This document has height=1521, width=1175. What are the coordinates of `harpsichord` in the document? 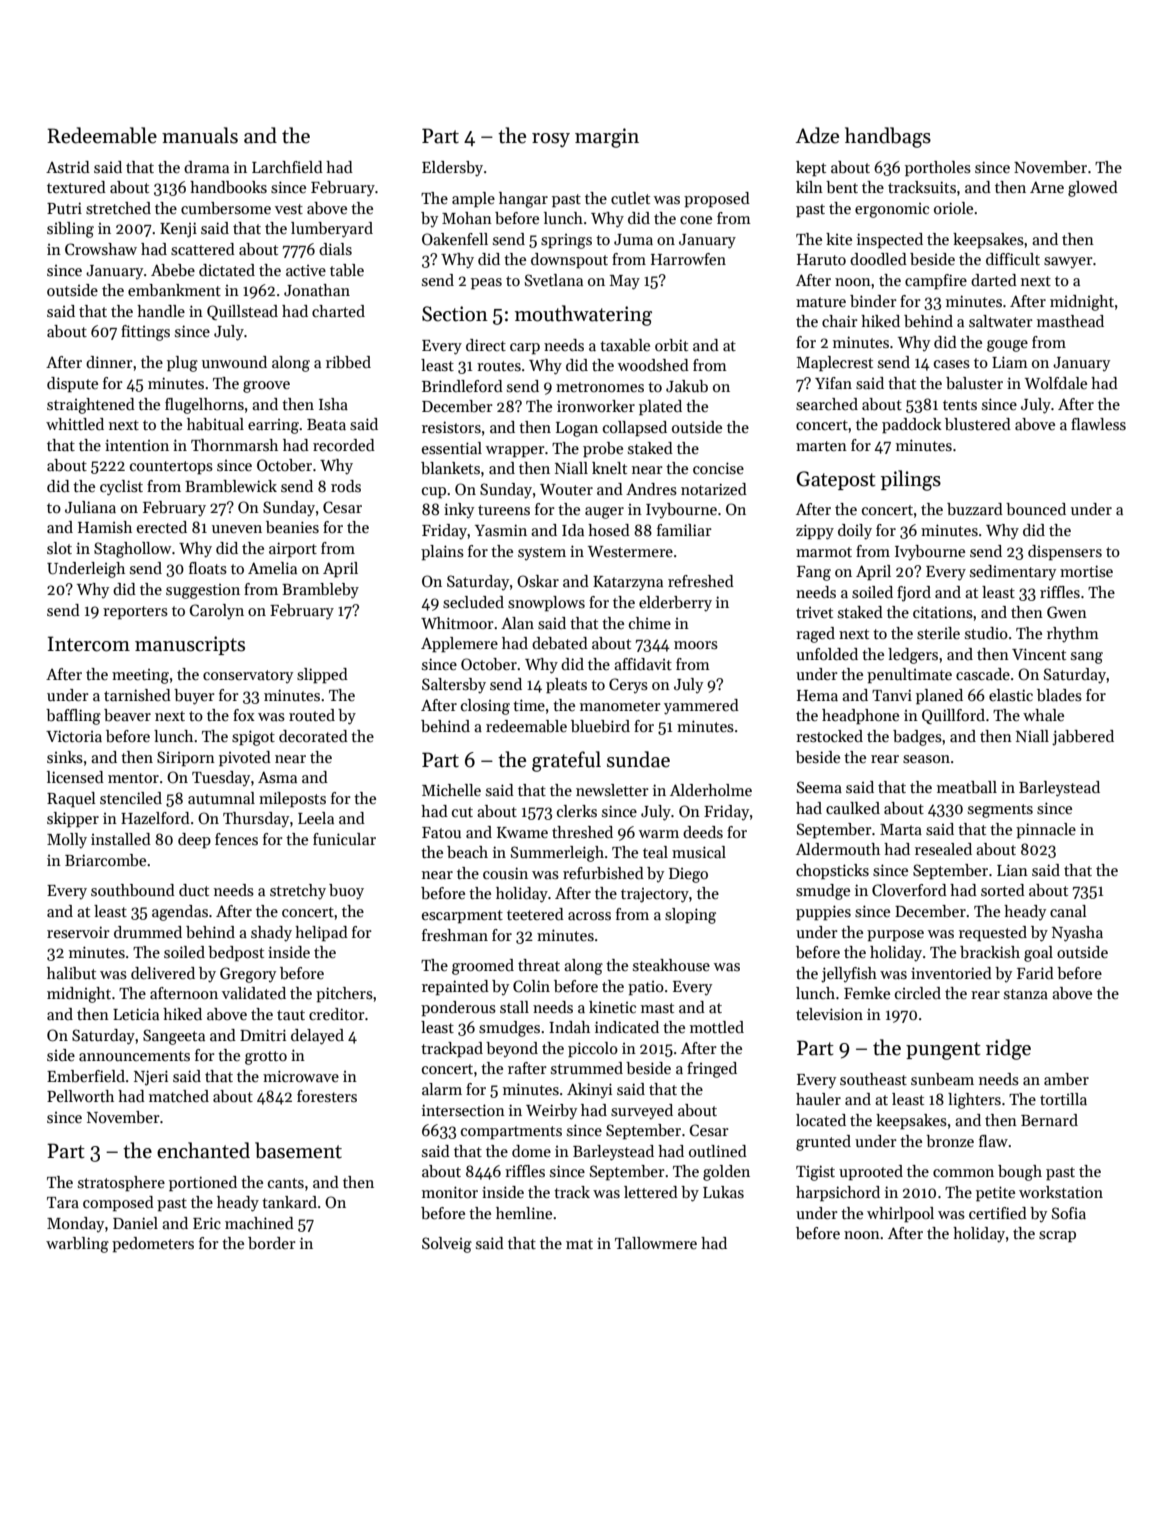 It's located at (838, 1194).
